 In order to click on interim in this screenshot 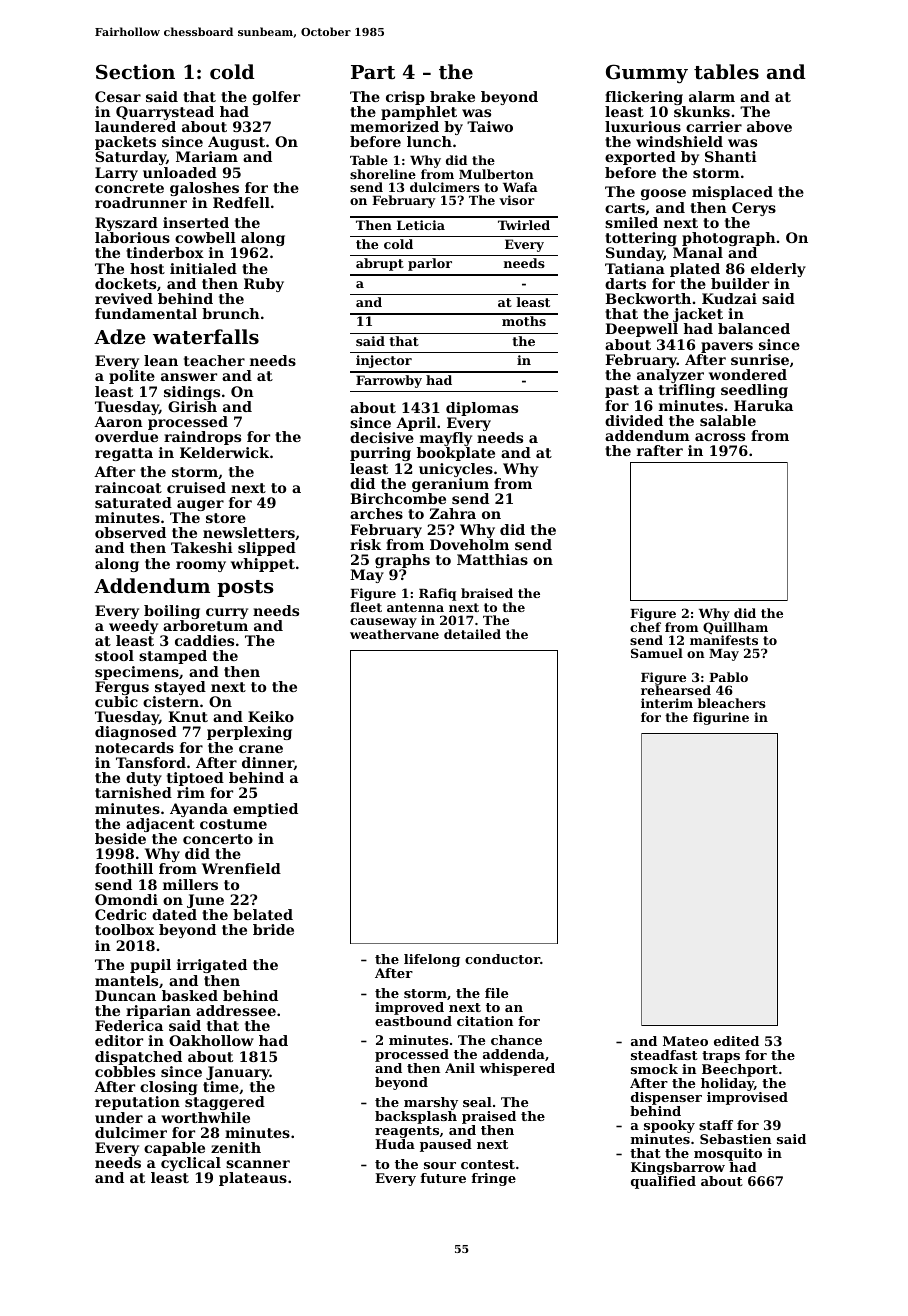, I will do `click(667, 703)`.
